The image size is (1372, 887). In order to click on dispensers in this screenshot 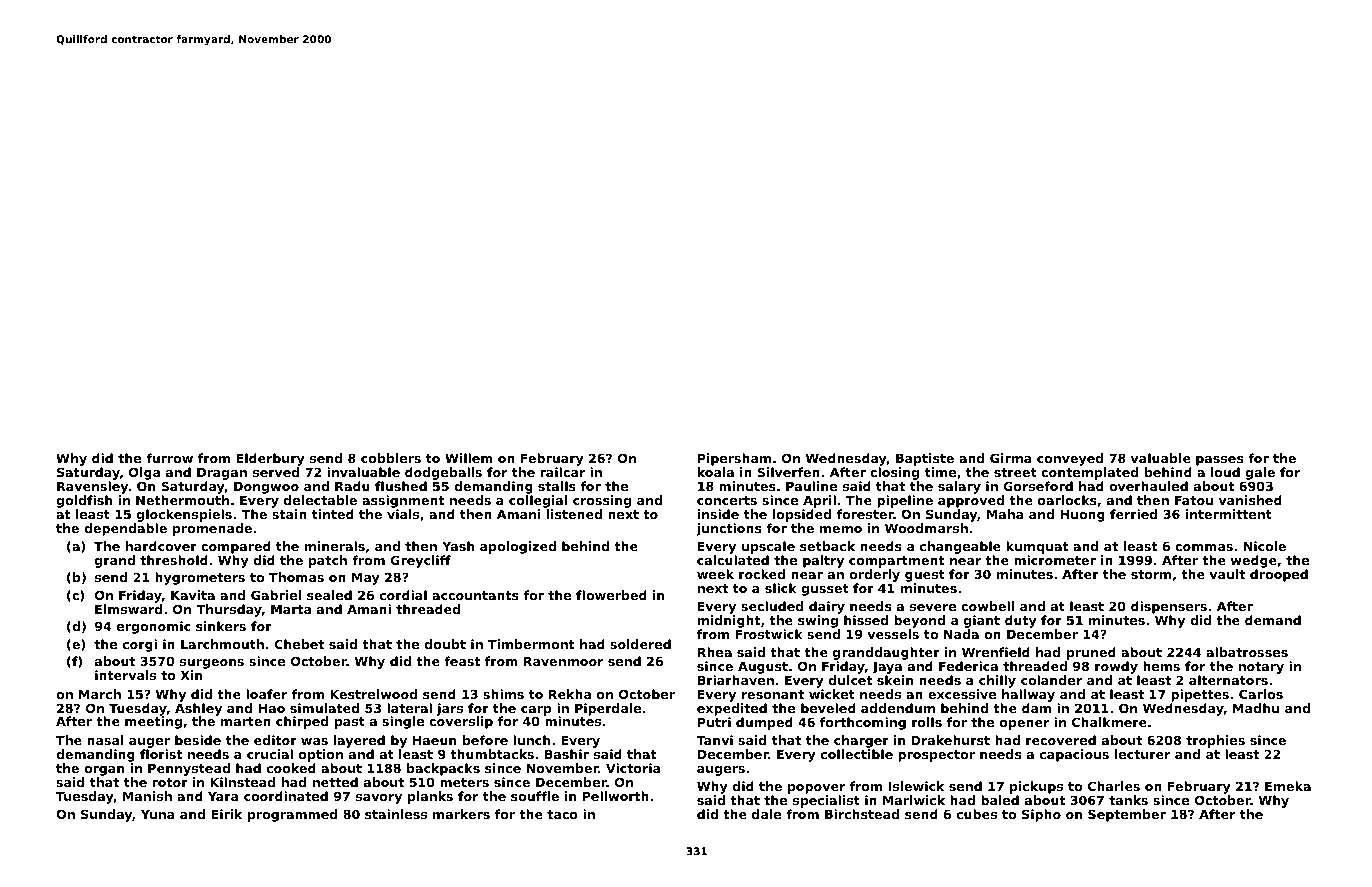, I will do `click(1169, 607)`.
